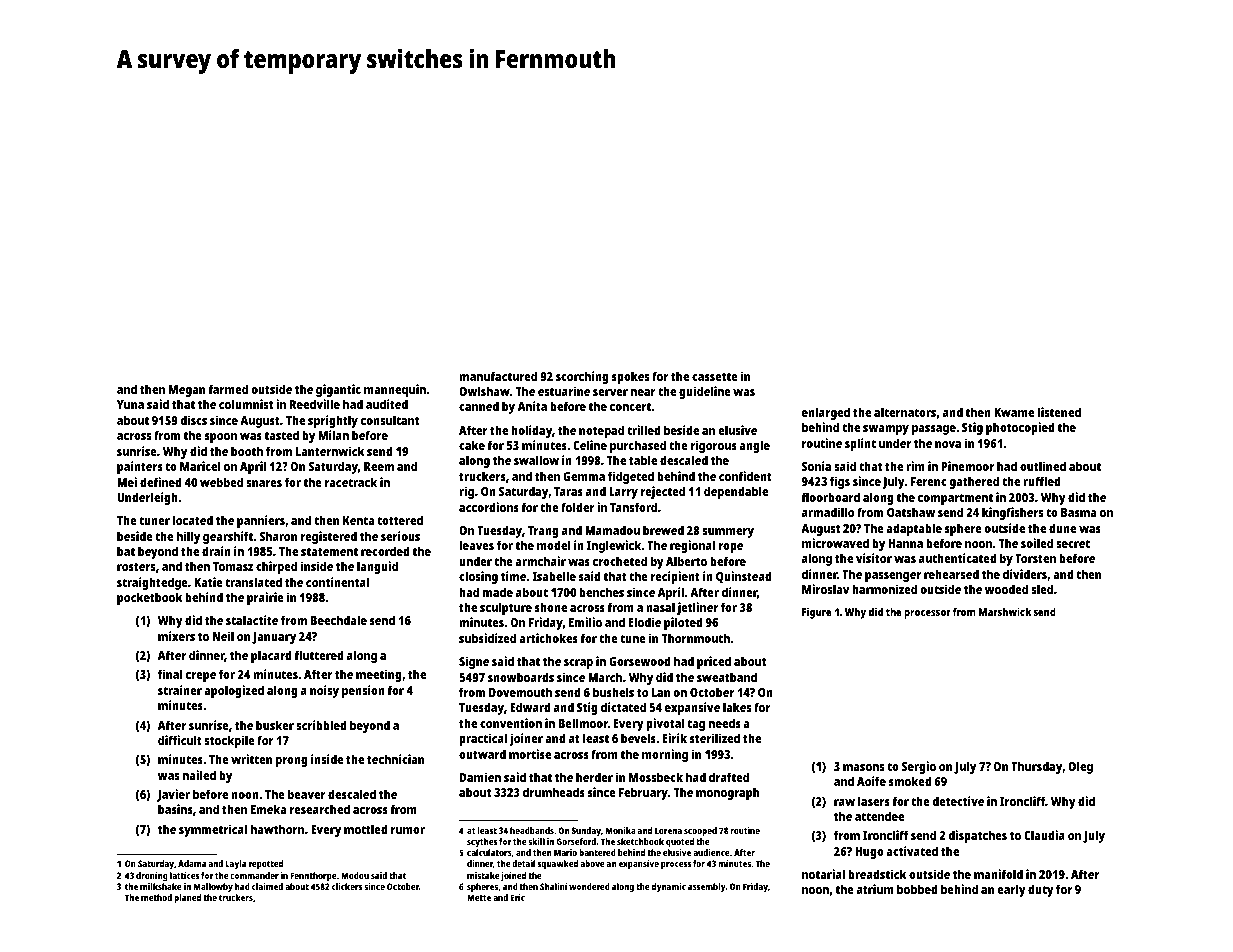  I want to click on spokes, so click(630, 377).
